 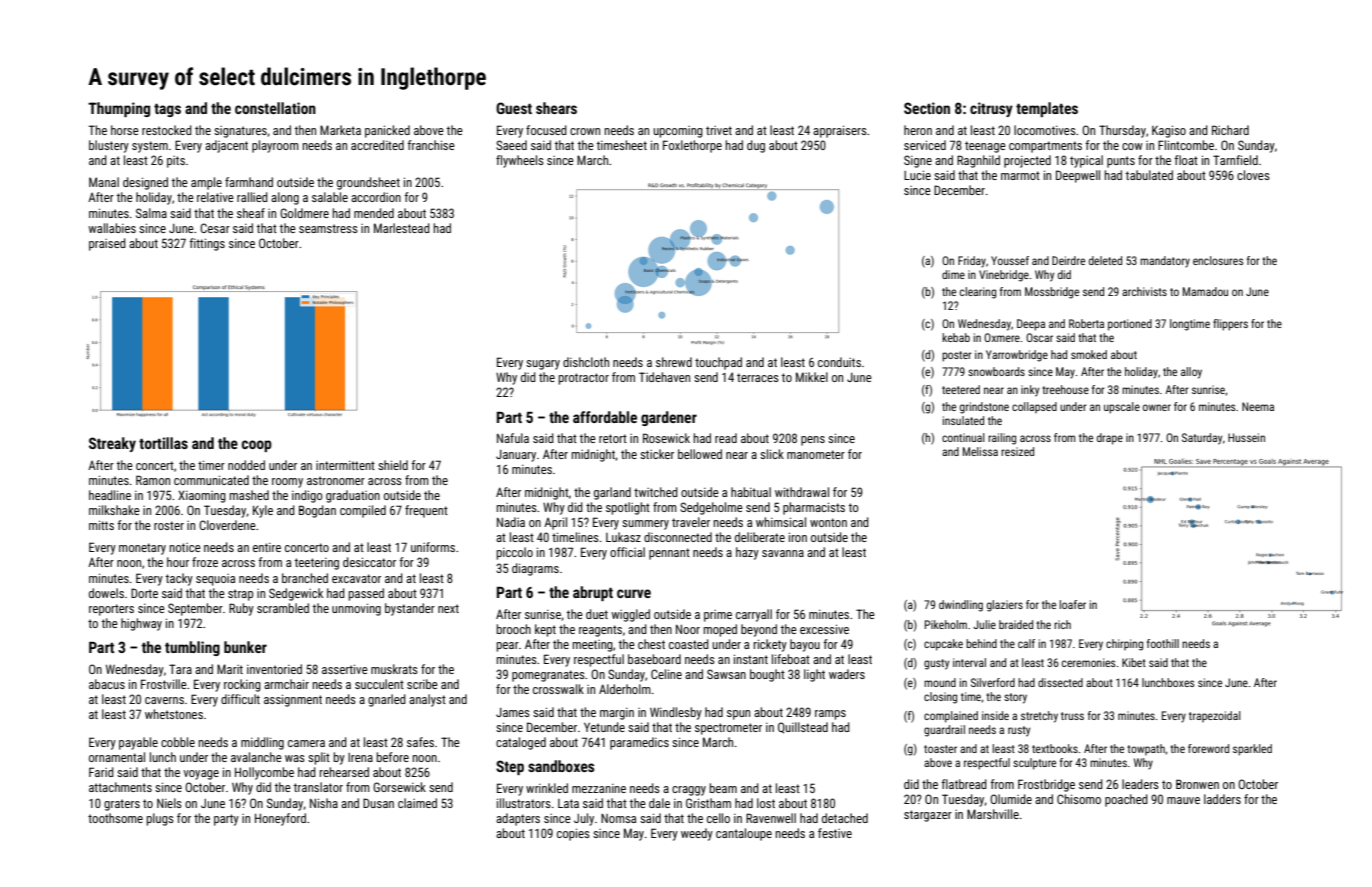 What do you see at coordinates (814, 508) in the image?
I see `pharmacists` at bounding box center [814, 508].
